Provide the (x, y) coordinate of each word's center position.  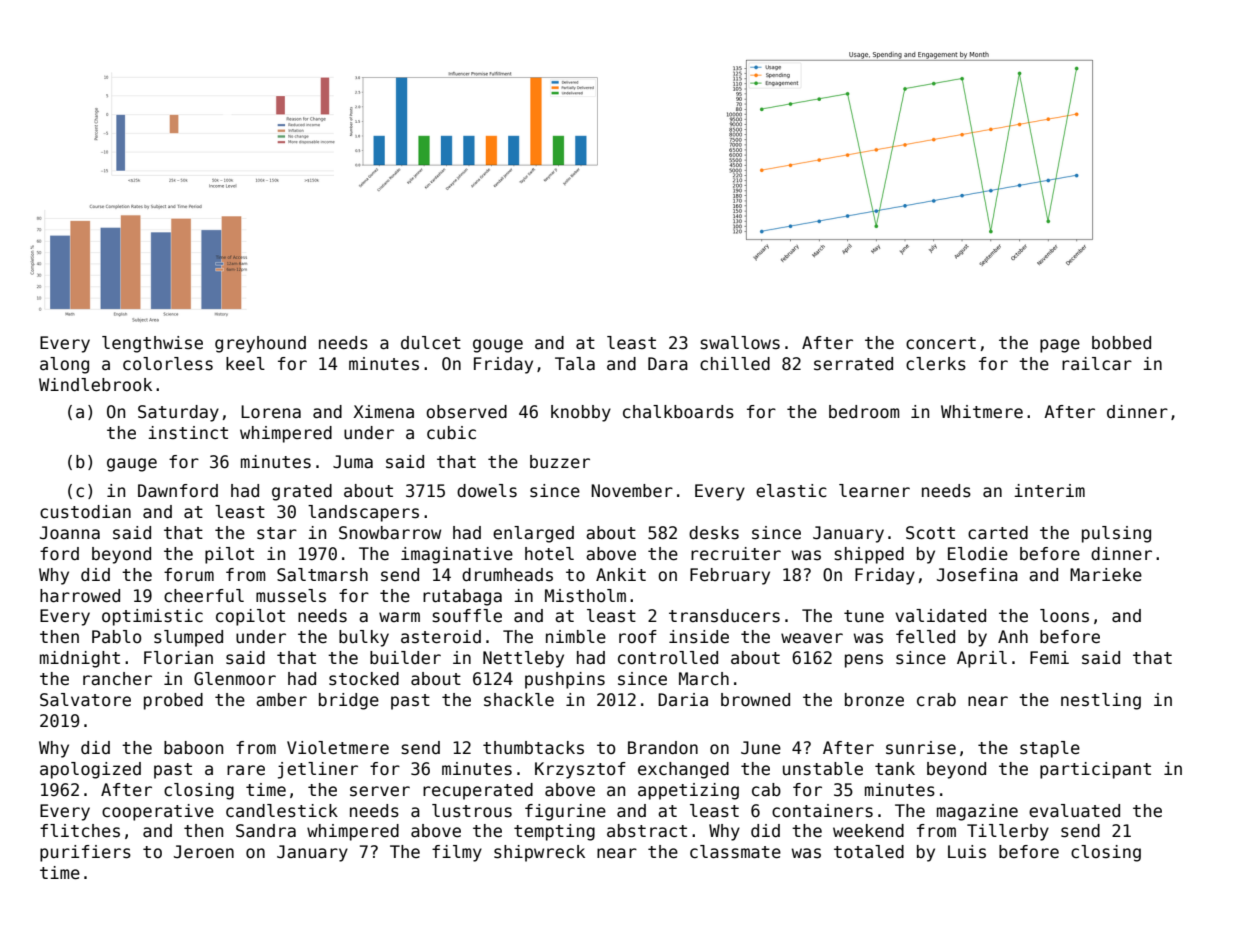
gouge (498, 346)
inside (699, 637)
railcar (1097, 364)
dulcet (431, 343)
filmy (457, 853)
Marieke (1106, 575)
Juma (353, 462)
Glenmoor (235, 679)
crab (936, 700)
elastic (791, 491)
